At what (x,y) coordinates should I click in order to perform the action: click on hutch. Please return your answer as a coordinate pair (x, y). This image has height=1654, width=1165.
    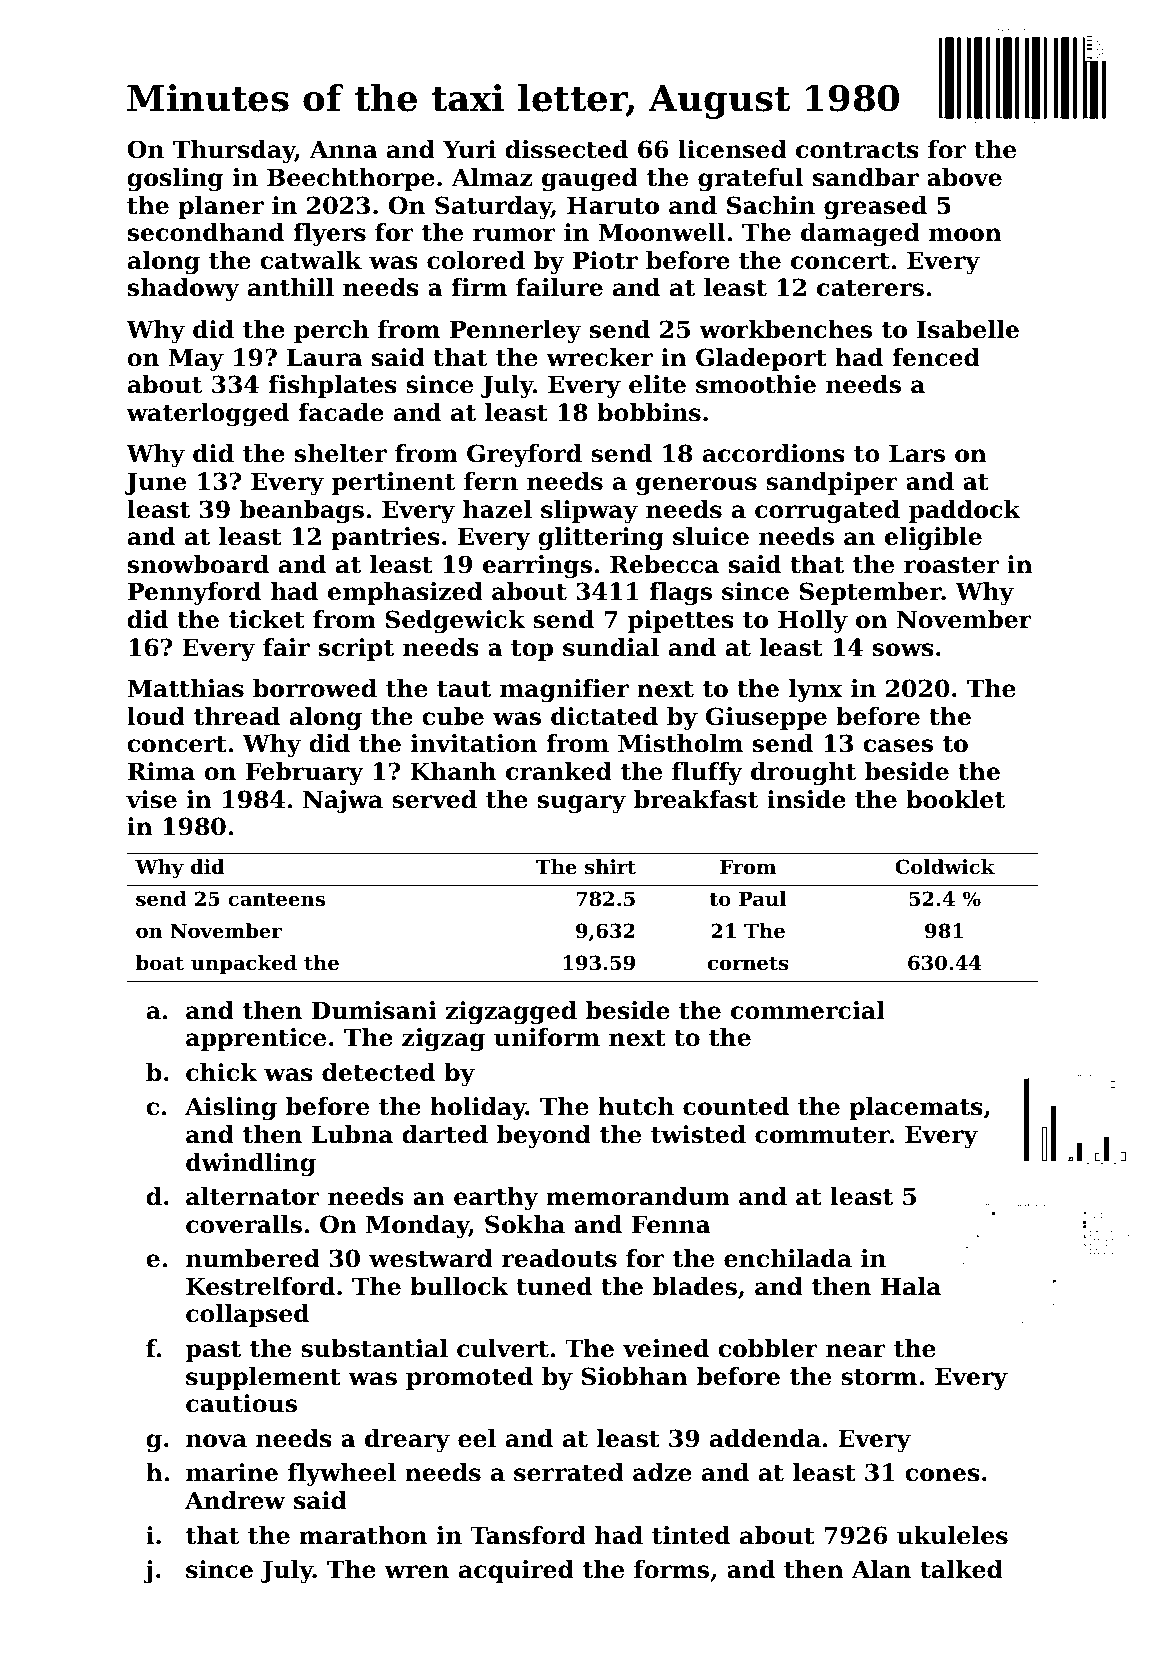
    Looking at the image, I should click on (636, 1106).
